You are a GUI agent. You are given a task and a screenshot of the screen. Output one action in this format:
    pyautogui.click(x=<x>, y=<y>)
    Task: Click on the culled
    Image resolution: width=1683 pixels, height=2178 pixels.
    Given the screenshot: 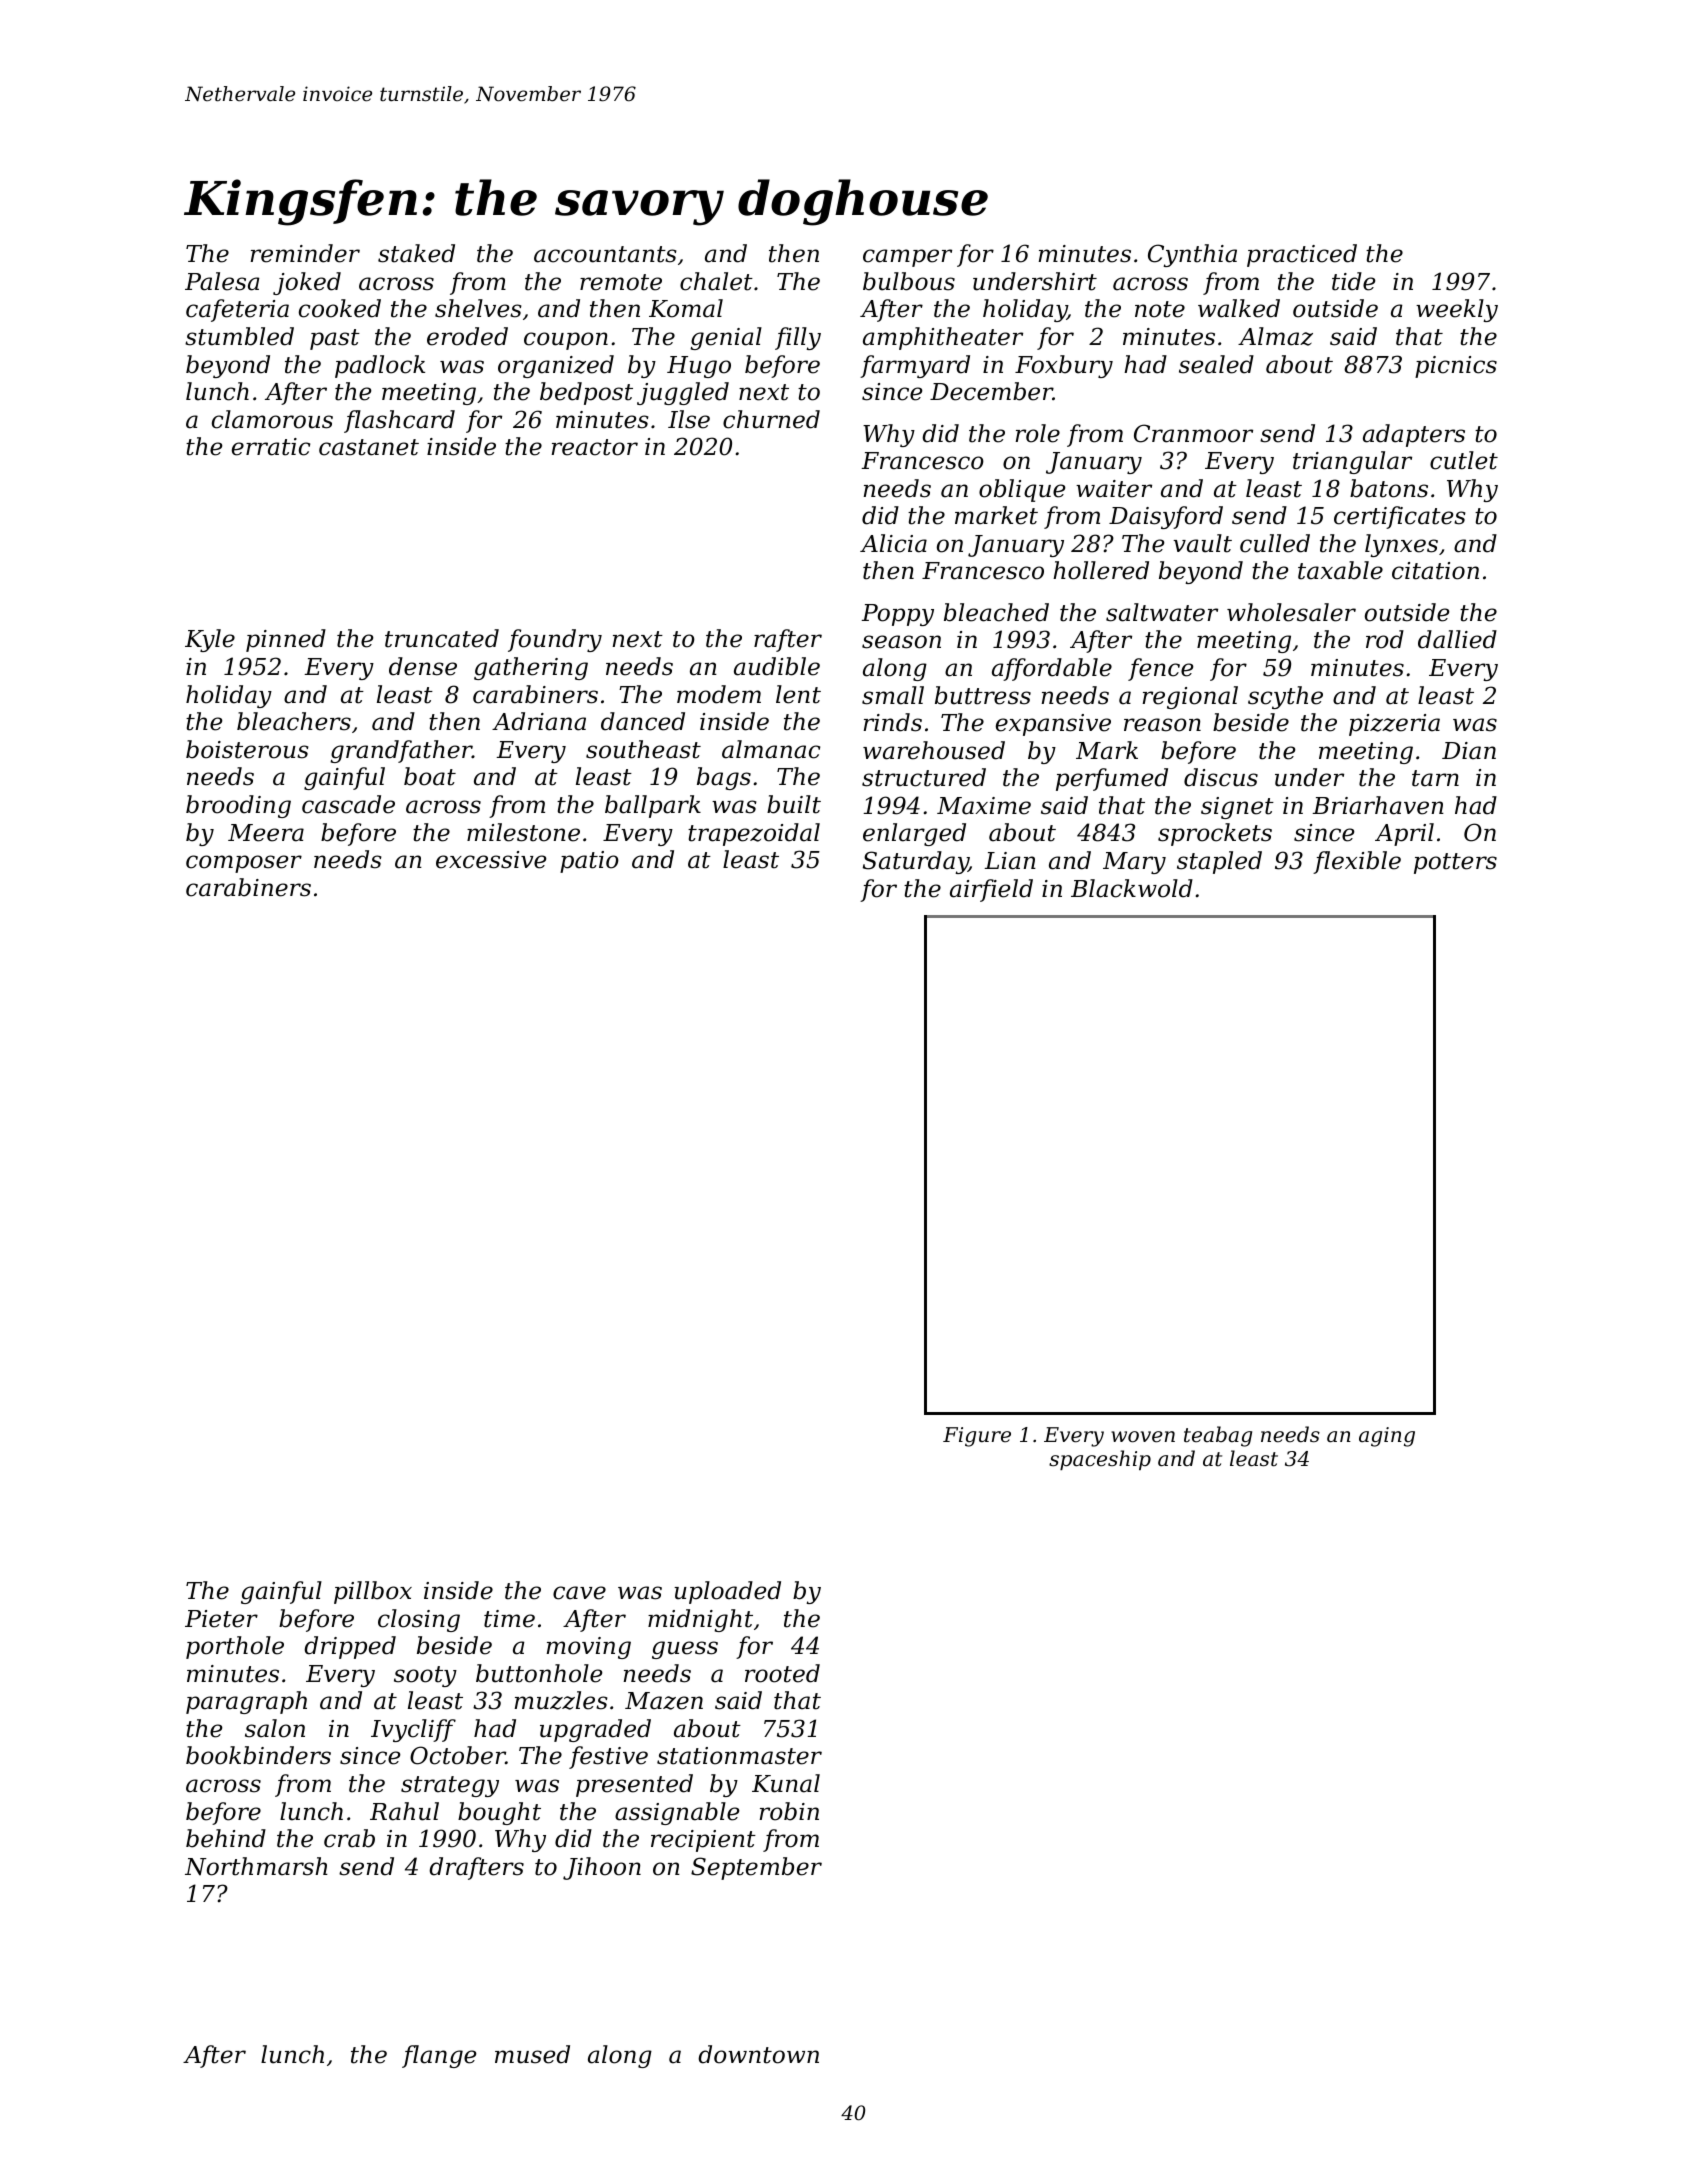 What is the action you would take?
    pyautogui.click(x=1275, y=543)
